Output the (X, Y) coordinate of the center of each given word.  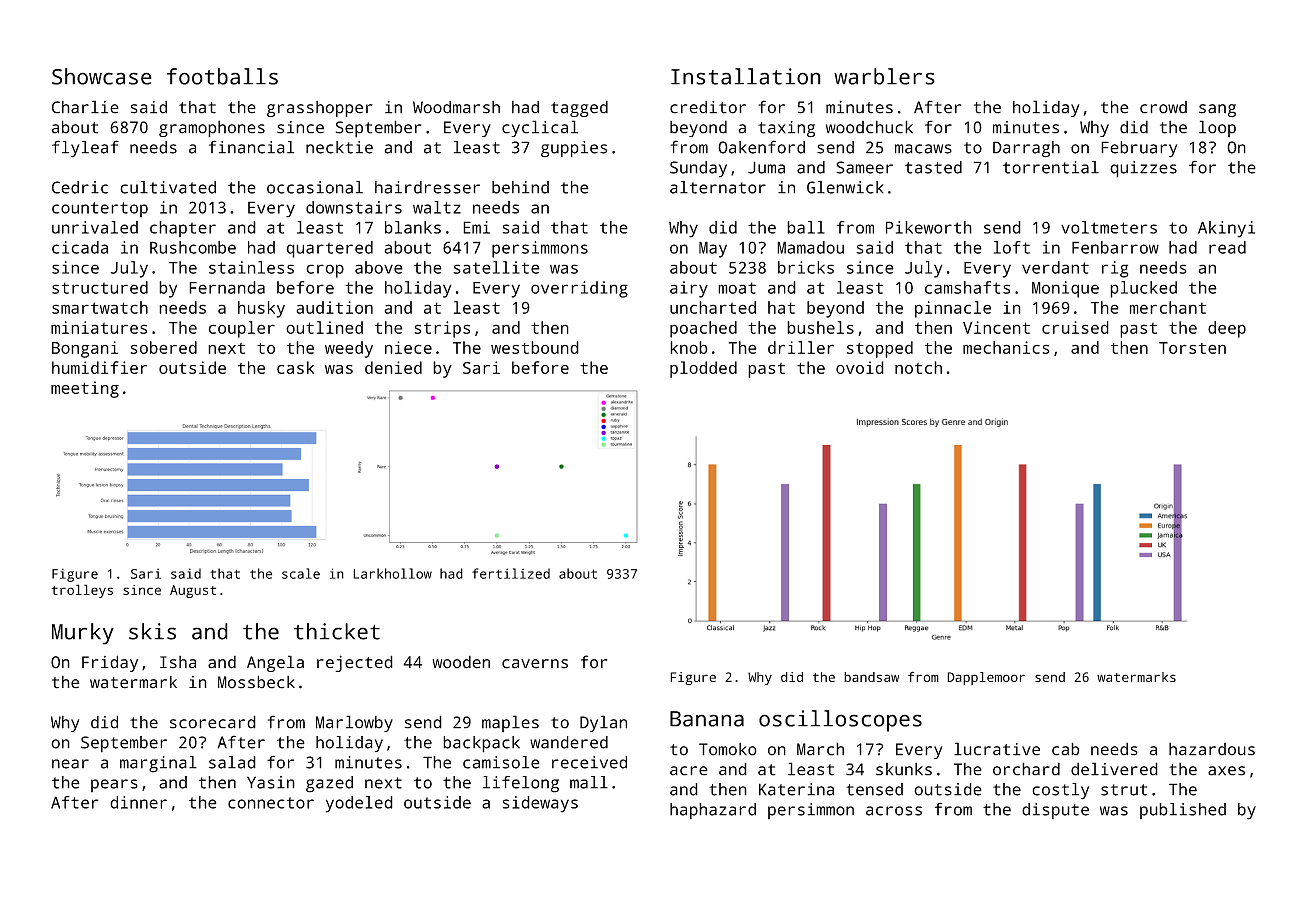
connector (271, 803)
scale (301, 573)
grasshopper (320, 109)
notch (918, 367)
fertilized (511, 573)
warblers (884, 76)
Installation (746, 76)
